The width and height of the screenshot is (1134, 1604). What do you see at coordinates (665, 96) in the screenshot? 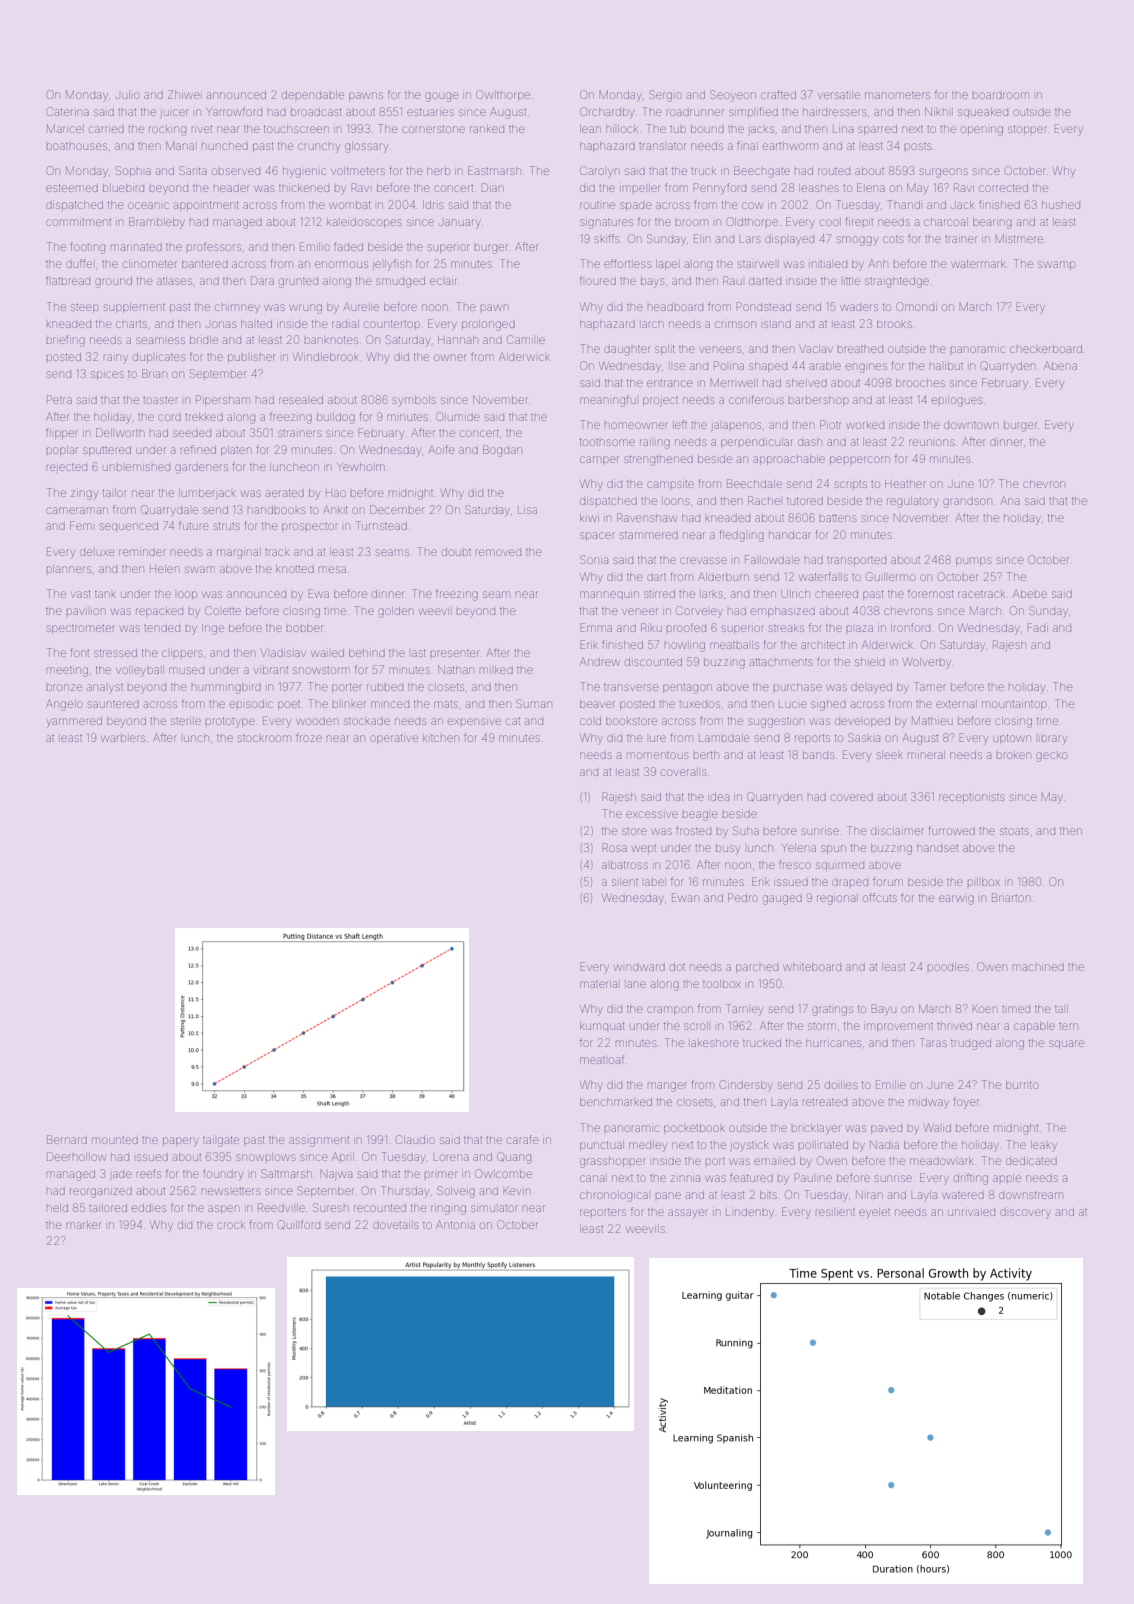
I see `Sergio` at bounding box center [665, 96].
